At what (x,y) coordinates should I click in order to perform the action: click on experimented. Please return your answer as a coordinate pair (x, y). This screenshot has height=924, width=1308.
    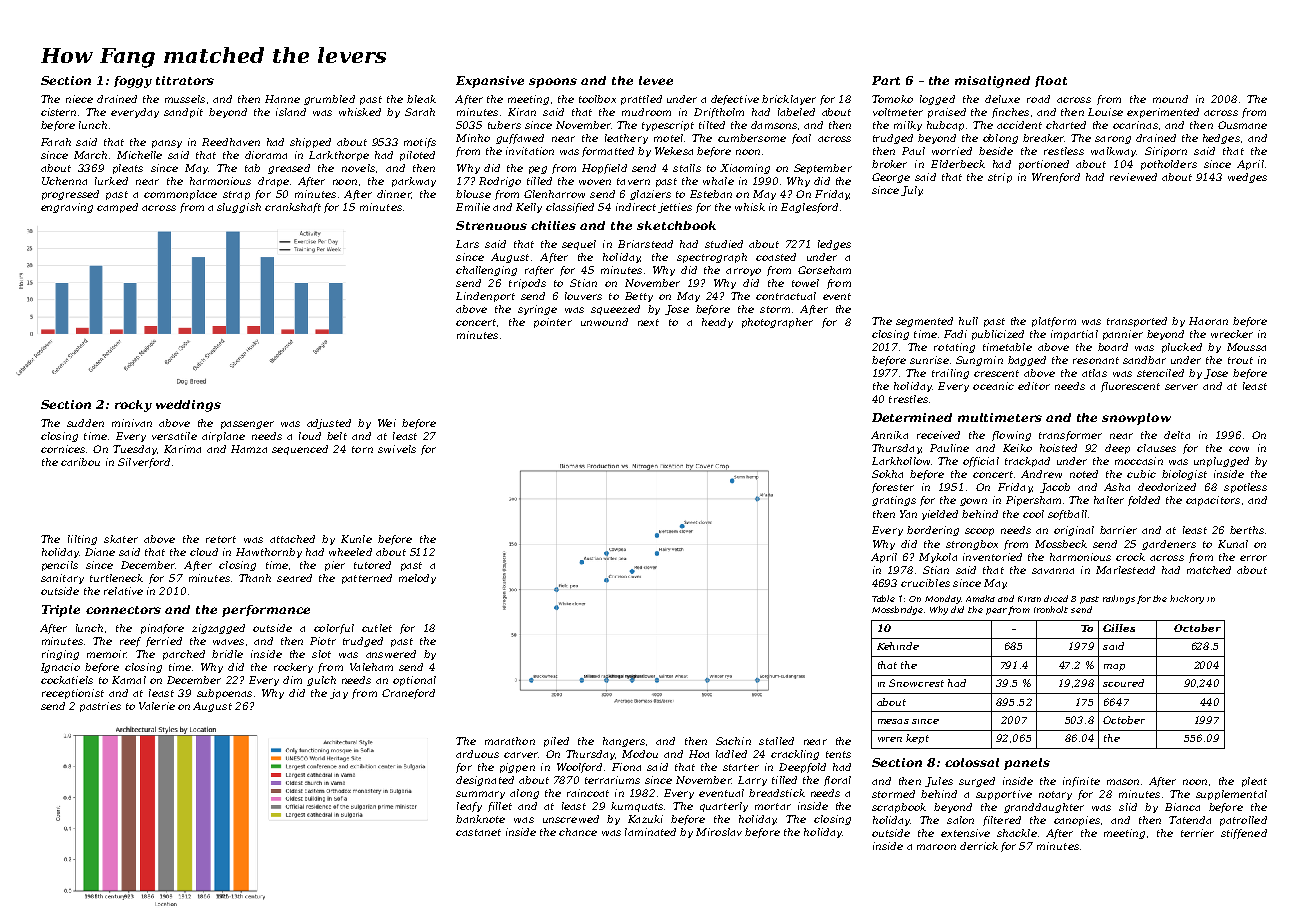
    Looking at the image, I should click on (1163, 113).
